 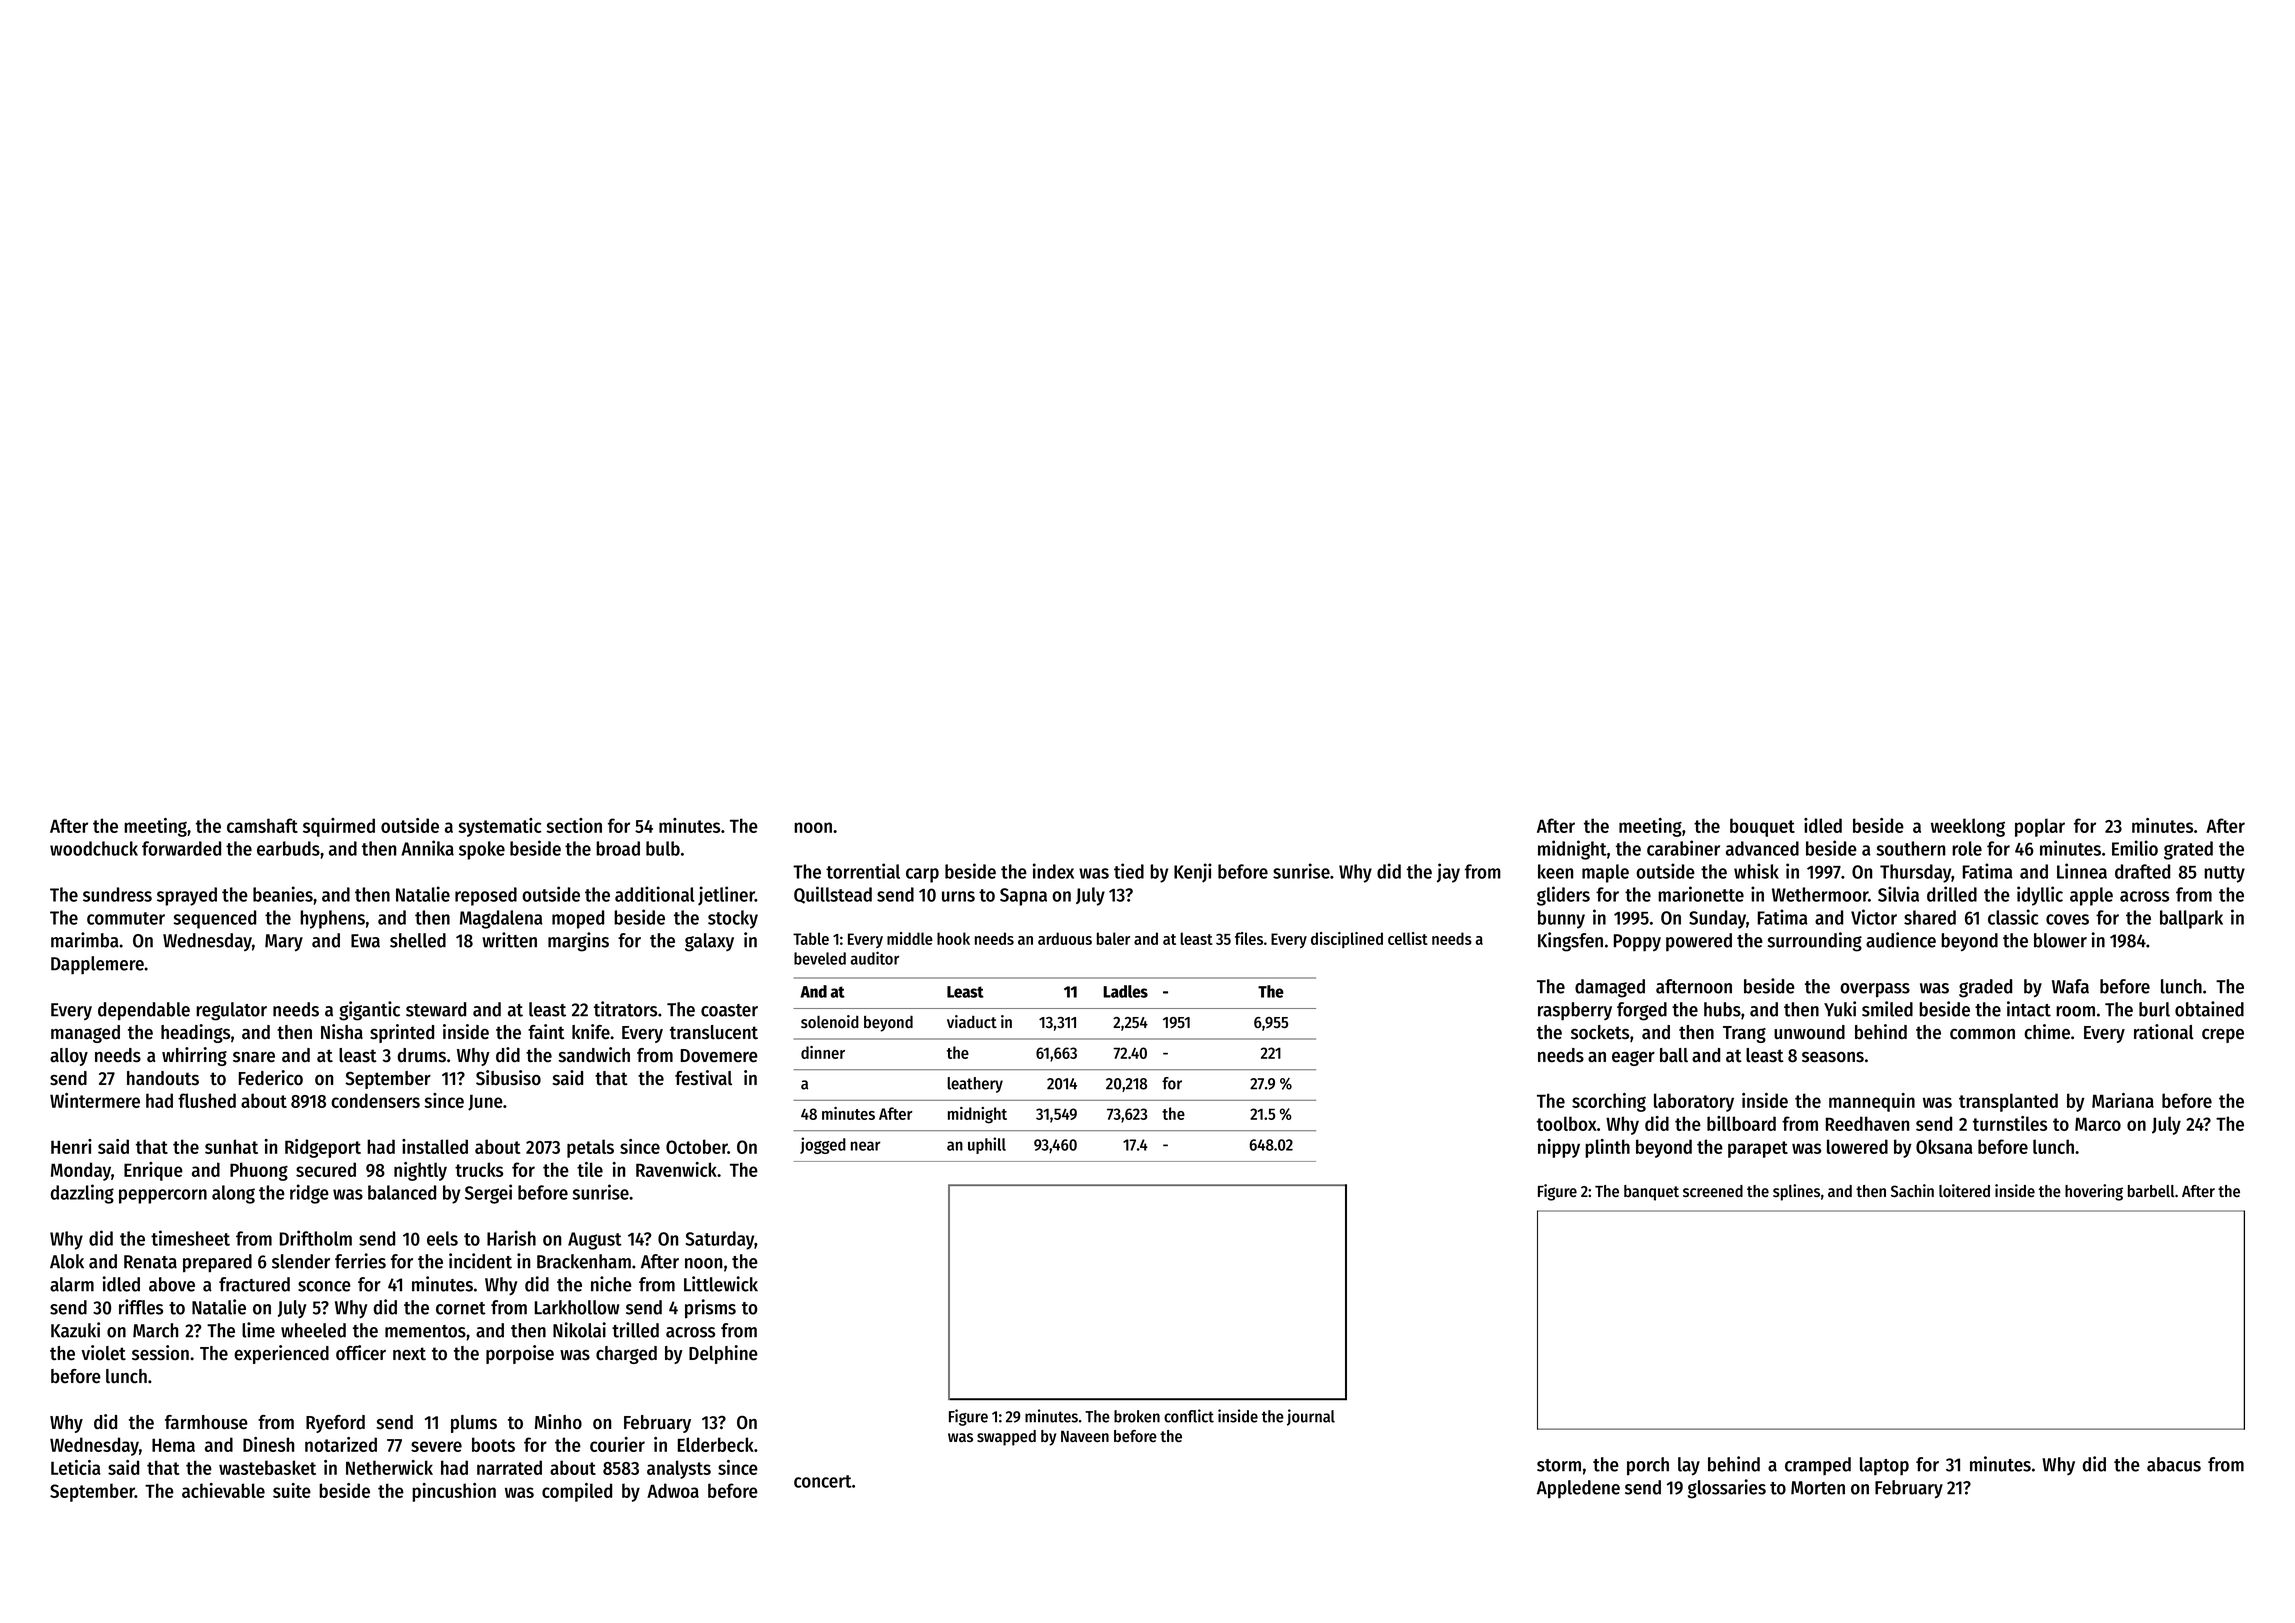 What do you see at coordinates (574, 825) in the document?
I see `section` at bounding box center [574, 825].
